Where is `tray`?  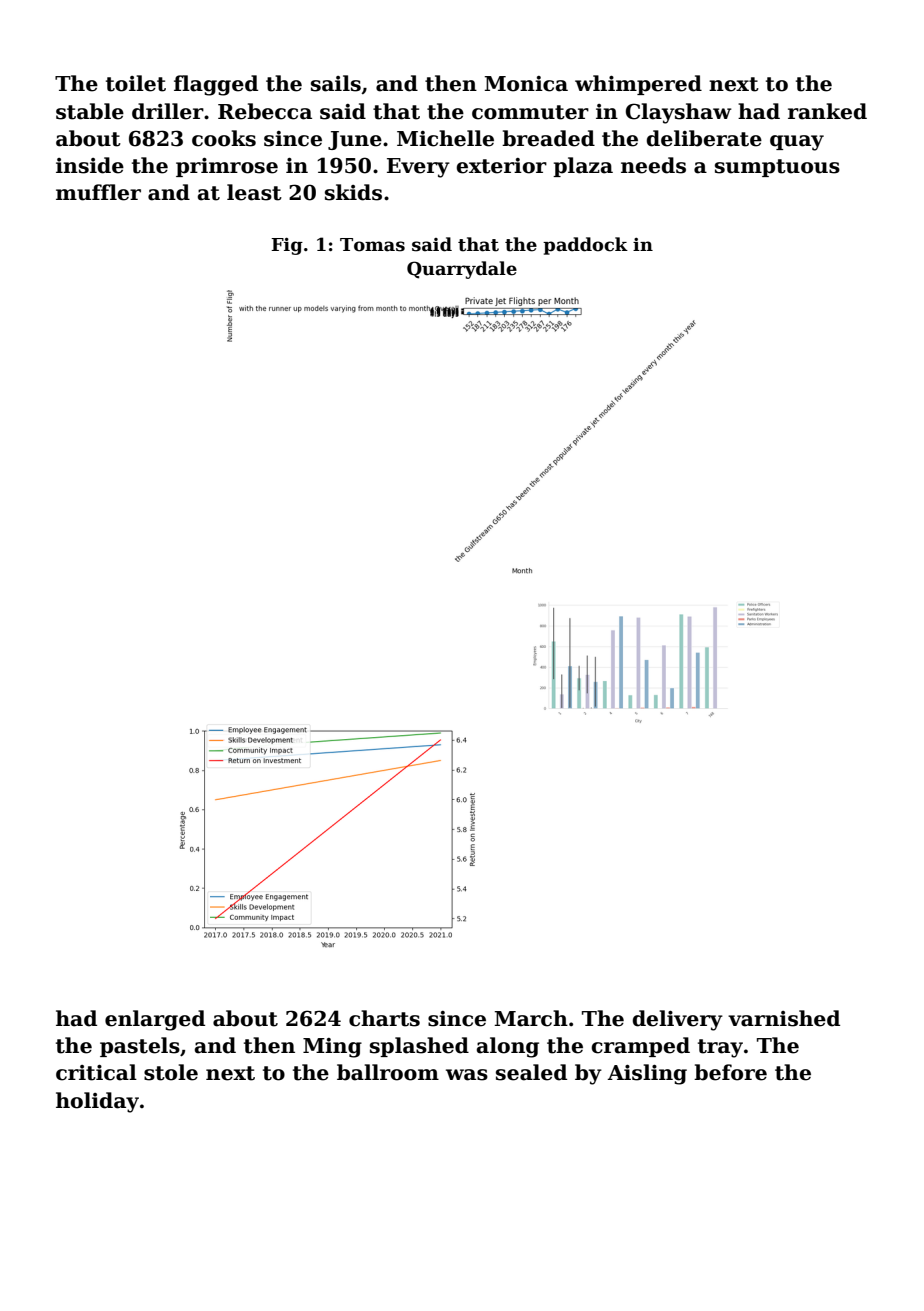
tray is located at coordinates (720, 1048).
